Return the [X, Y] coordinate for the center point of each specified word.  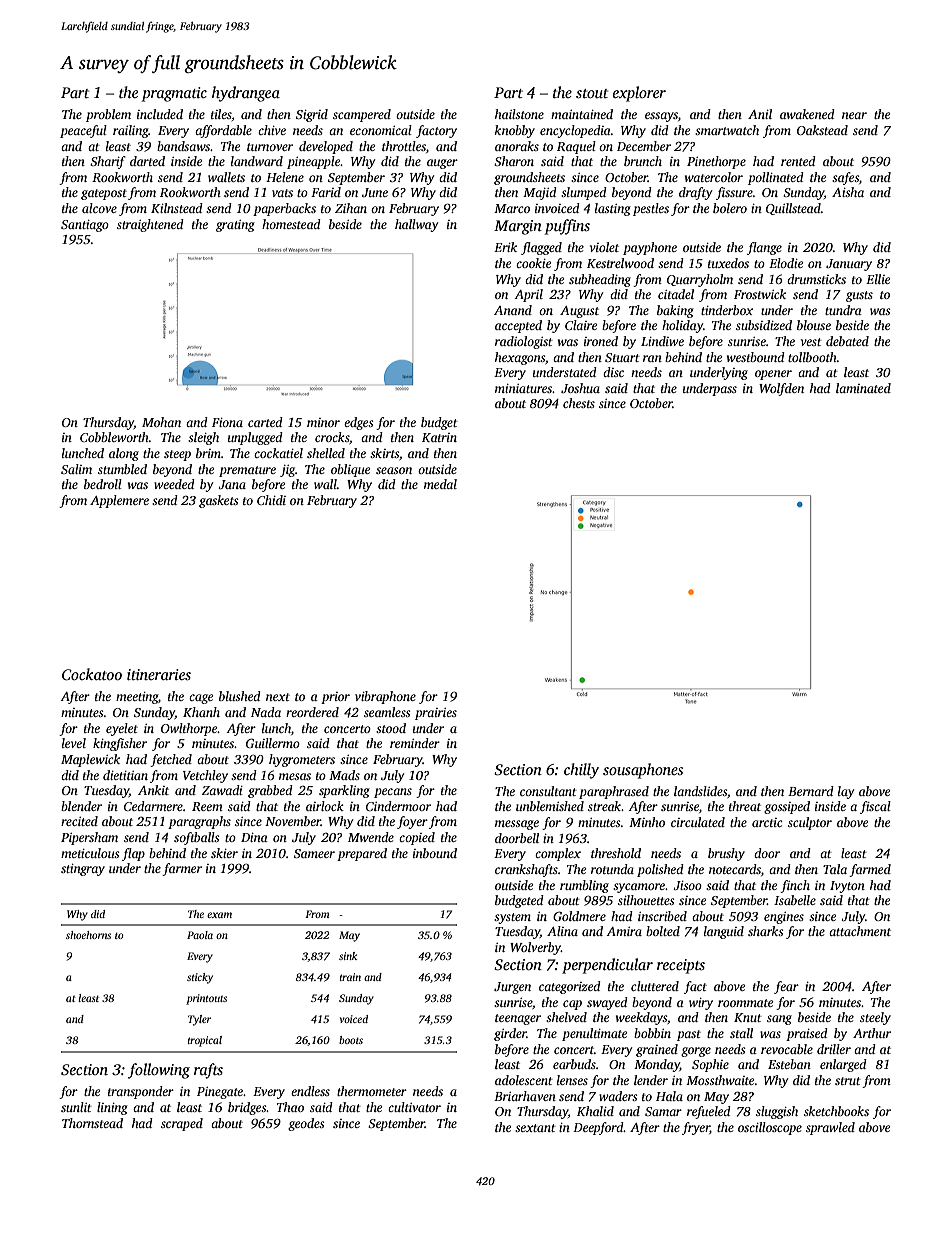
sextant [535, 1128]
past [689, 1035]
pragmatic [174, 94]
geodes [306, 1124]
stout [592, 93]
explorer [639, 94]
